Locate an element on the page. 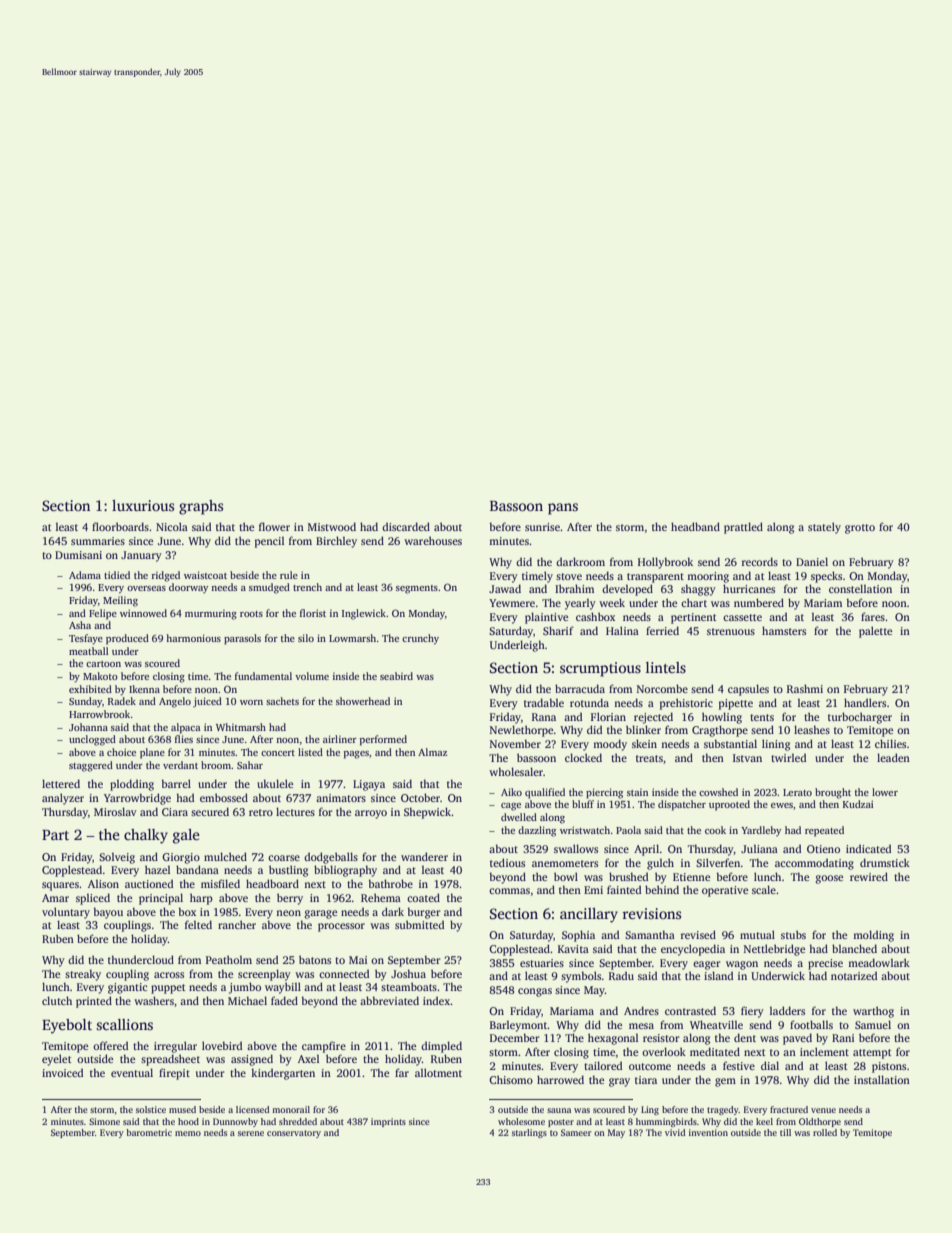 The width and height of the page is (952, 1233). submitted is located at coordinates (420, 924).
